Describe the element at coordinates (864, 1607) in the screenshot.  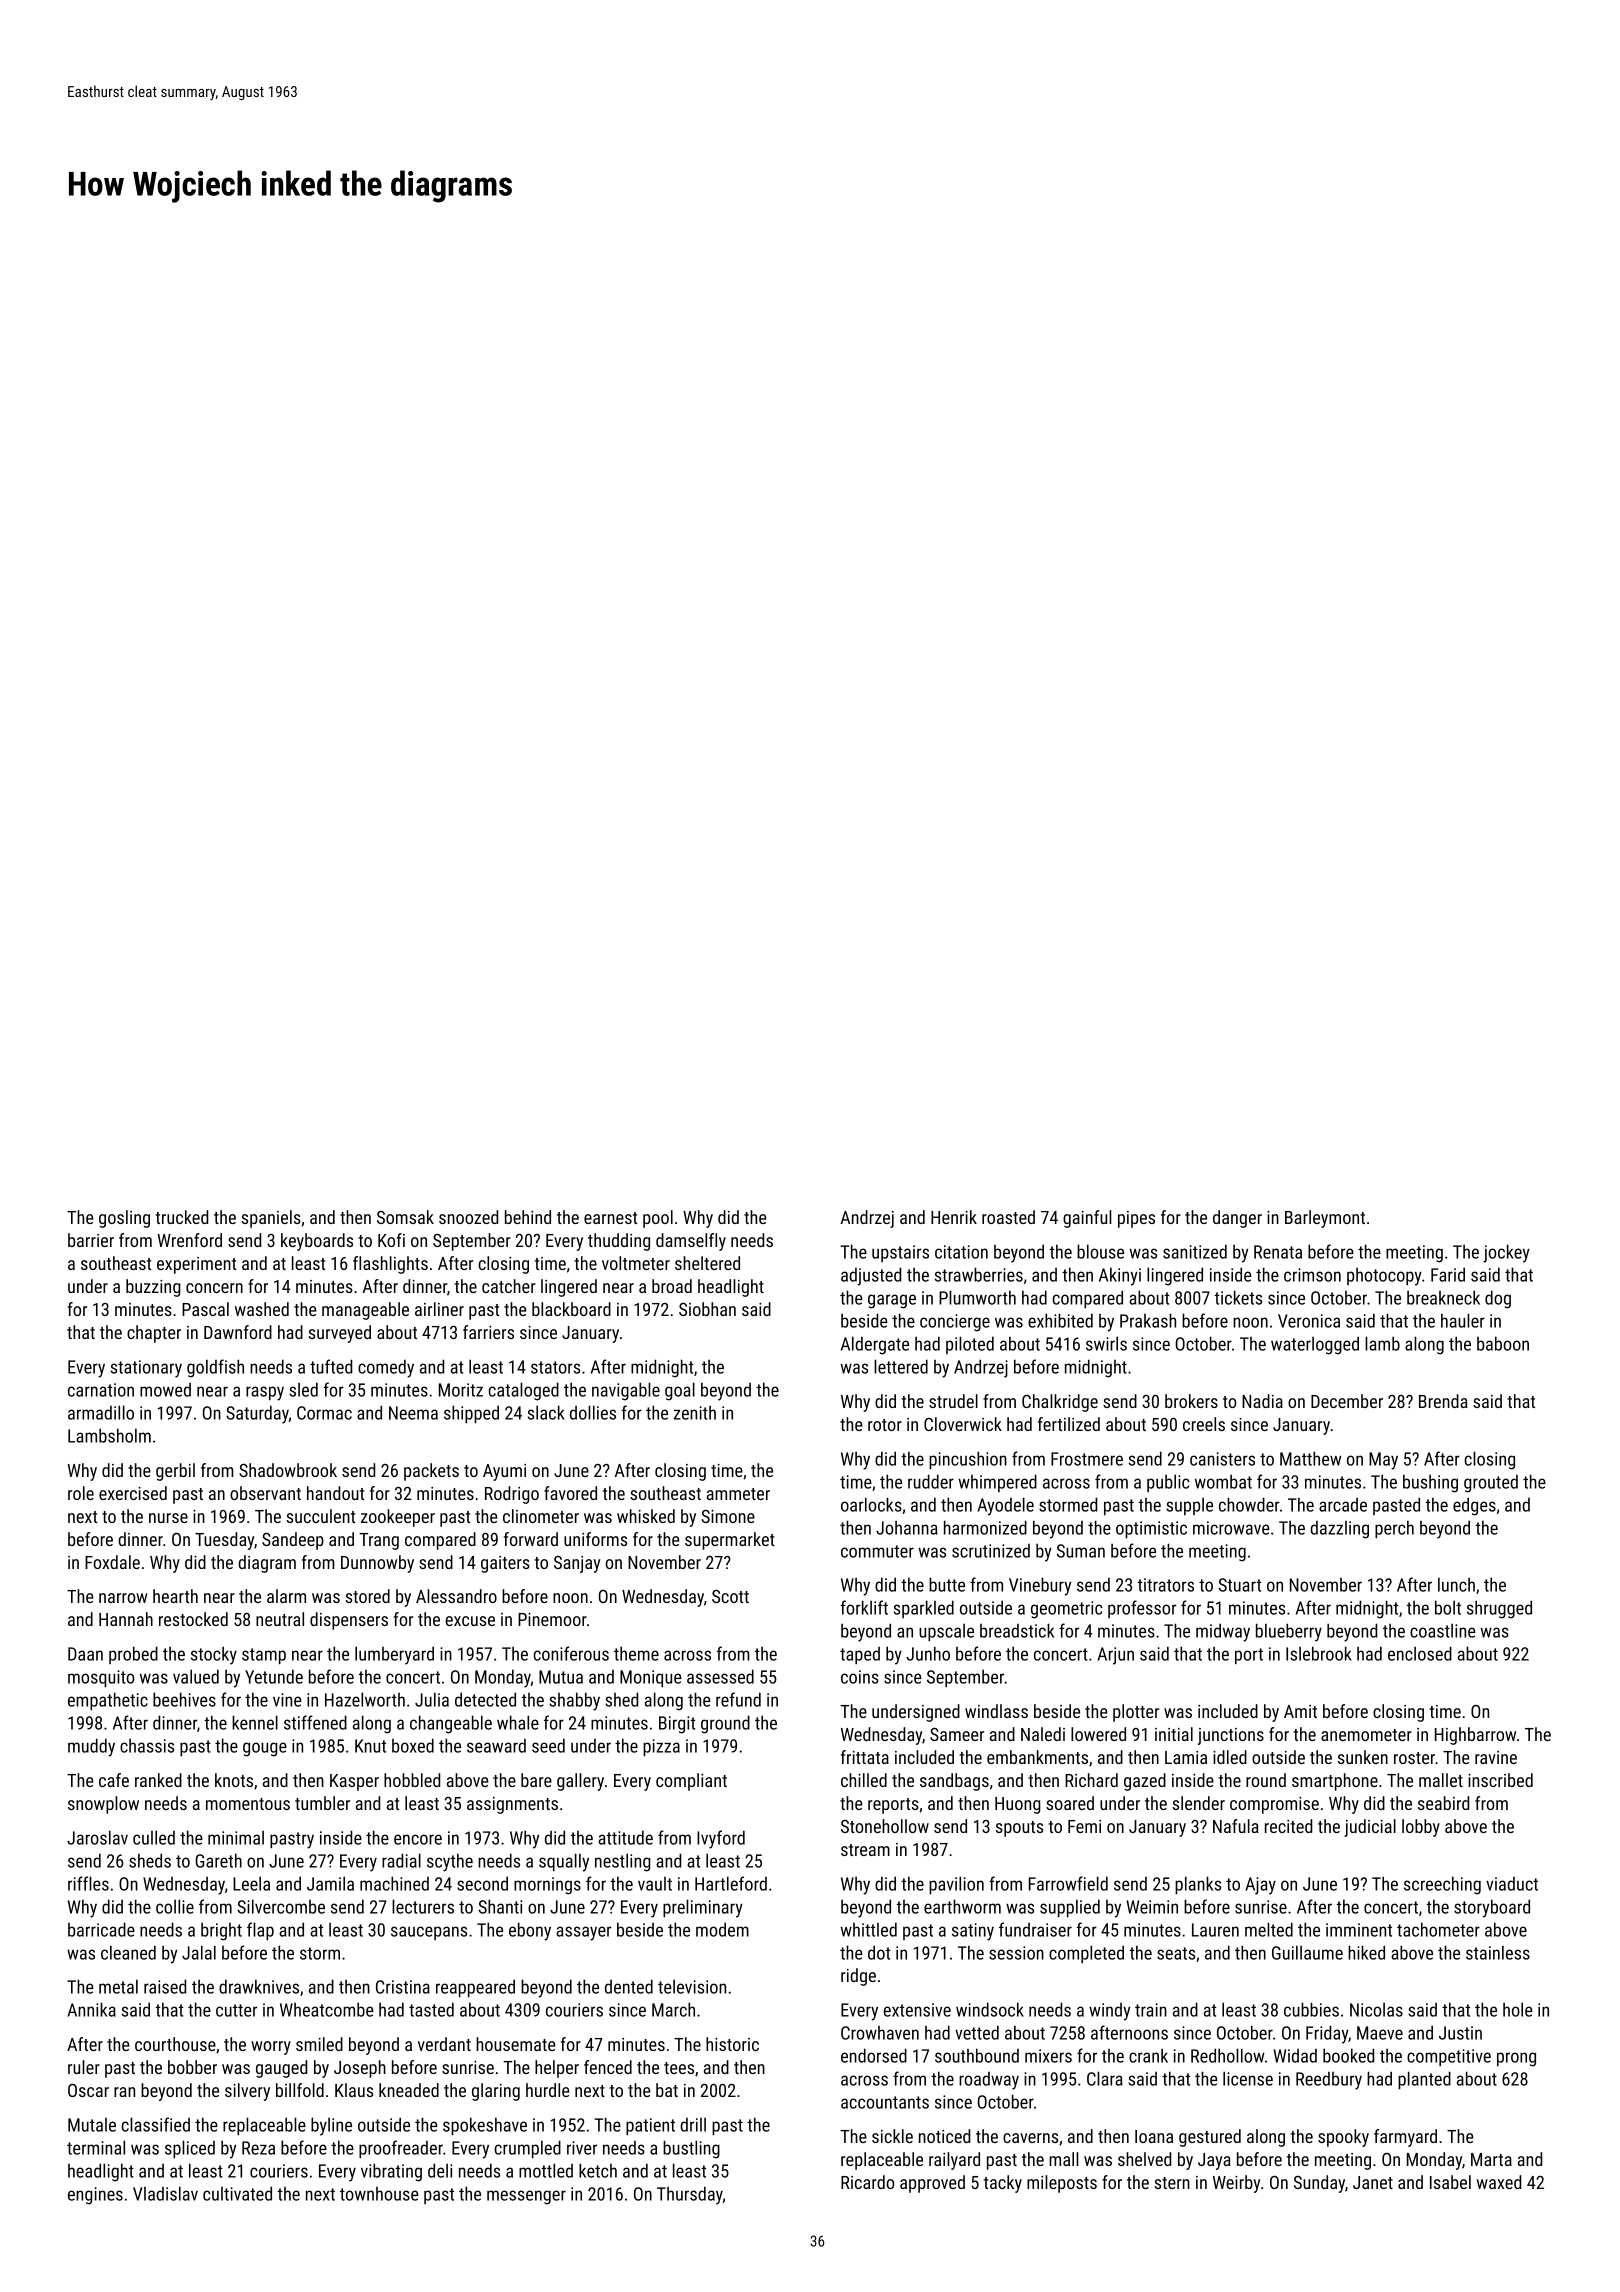
I see `forklift` at that location.
